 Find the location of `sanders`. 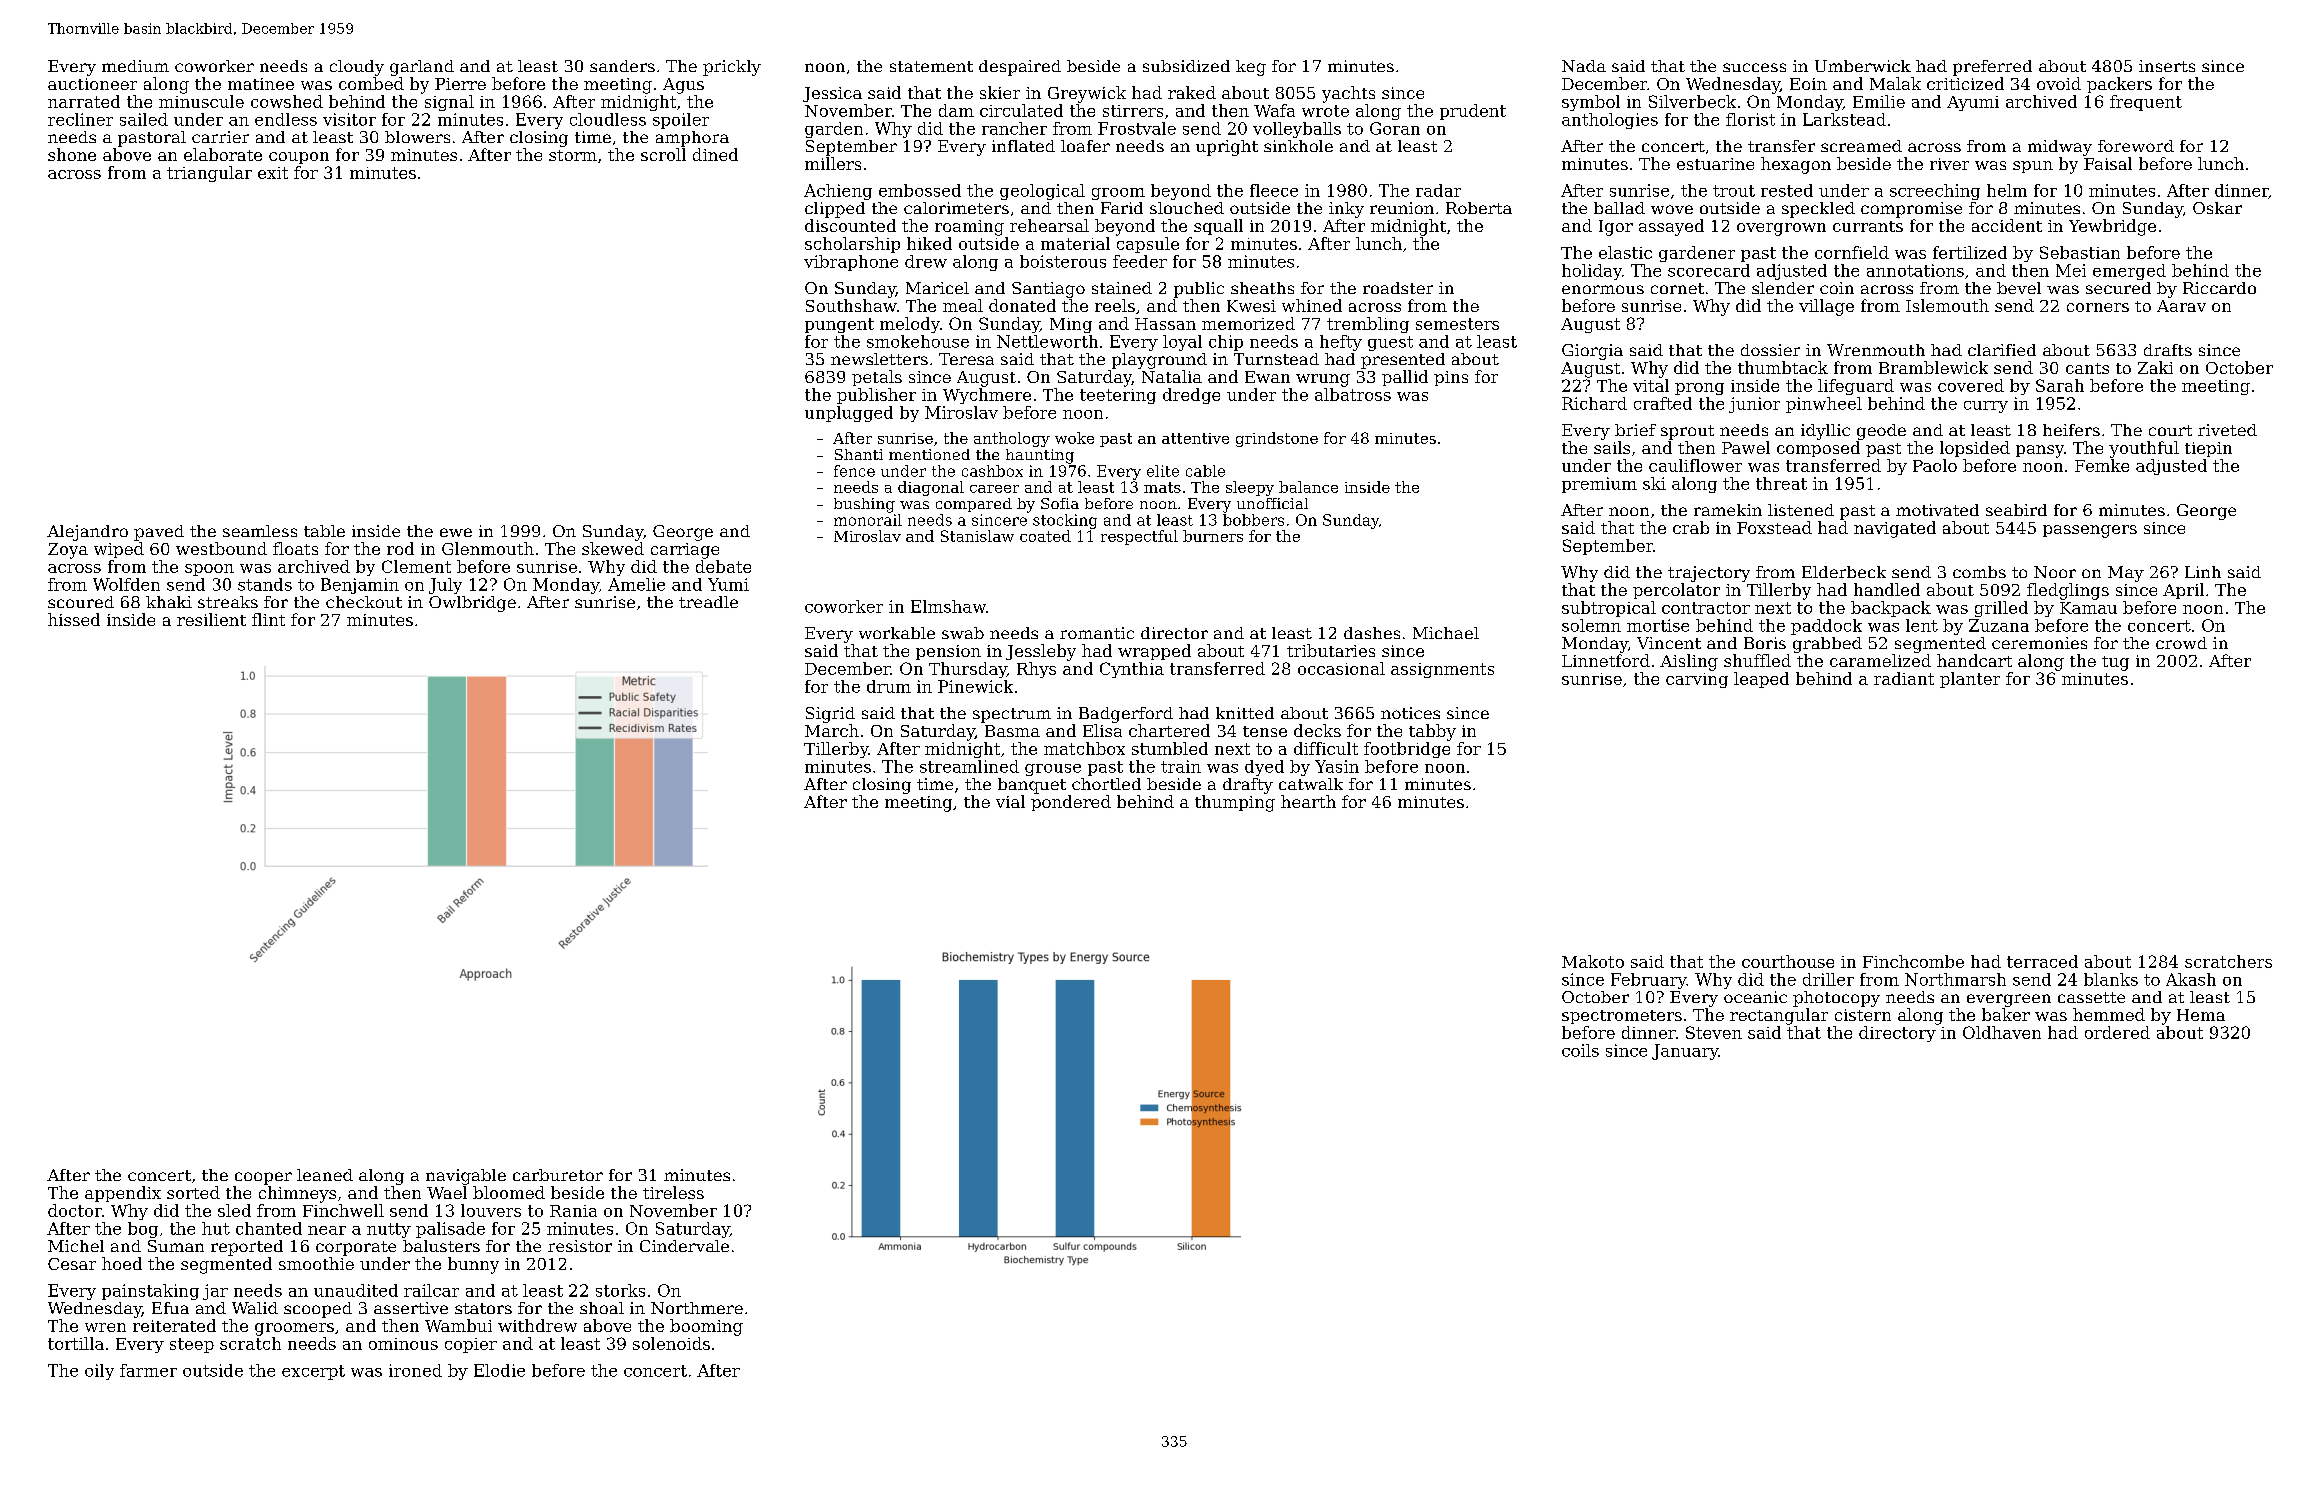

sanders is located at coordinates (622, 66).
